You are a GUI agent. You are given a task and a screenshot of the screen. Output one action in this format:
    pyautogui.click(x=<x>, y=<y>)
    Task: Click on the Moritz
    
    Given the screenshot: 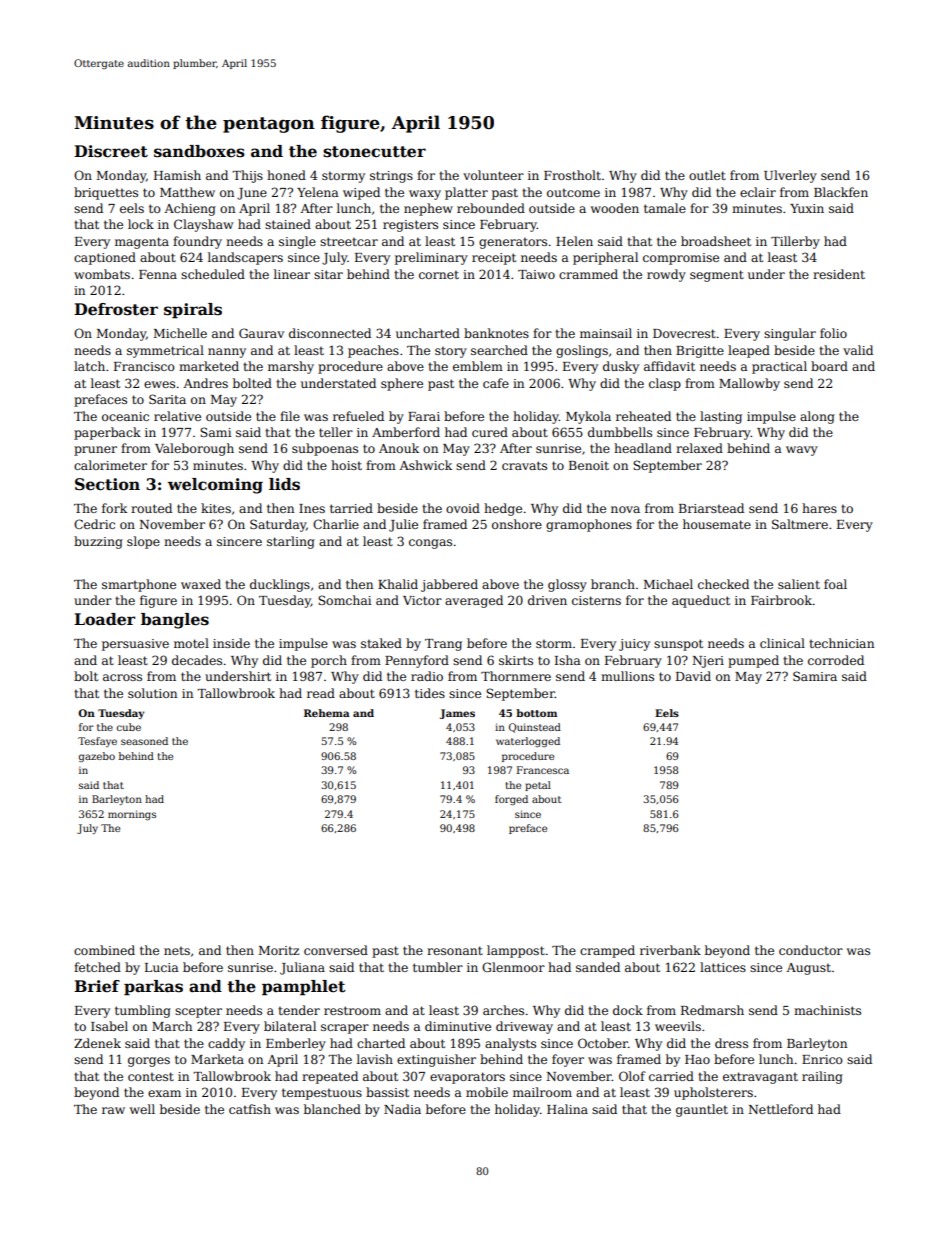 What is the action you would take?
    pyautogui.click(x=279, y=950)
